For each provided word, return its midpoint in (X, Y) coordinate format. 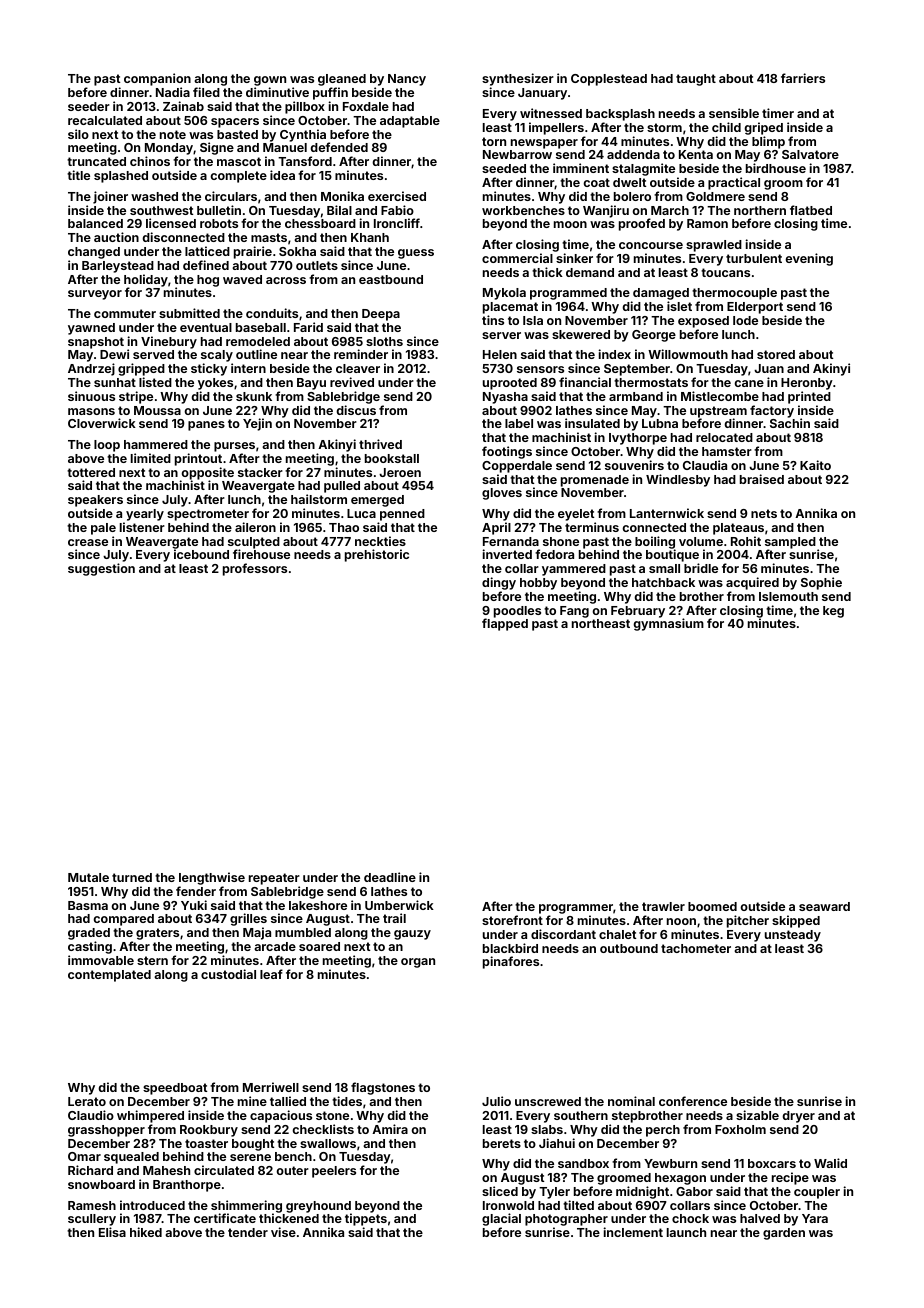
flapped (505, 625)
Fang (574, 612)
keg (833, 612)
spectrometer (208, 515)
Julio (496, 1101)
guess (416, 254)
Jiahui (557, 1143)
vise (283, 1232)
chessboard (320, 223)
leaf (271, 974)
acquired (752, 583)
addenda (633, 154)
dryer (798, 1117)
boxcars (772, 1163)
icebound (201, 554)
